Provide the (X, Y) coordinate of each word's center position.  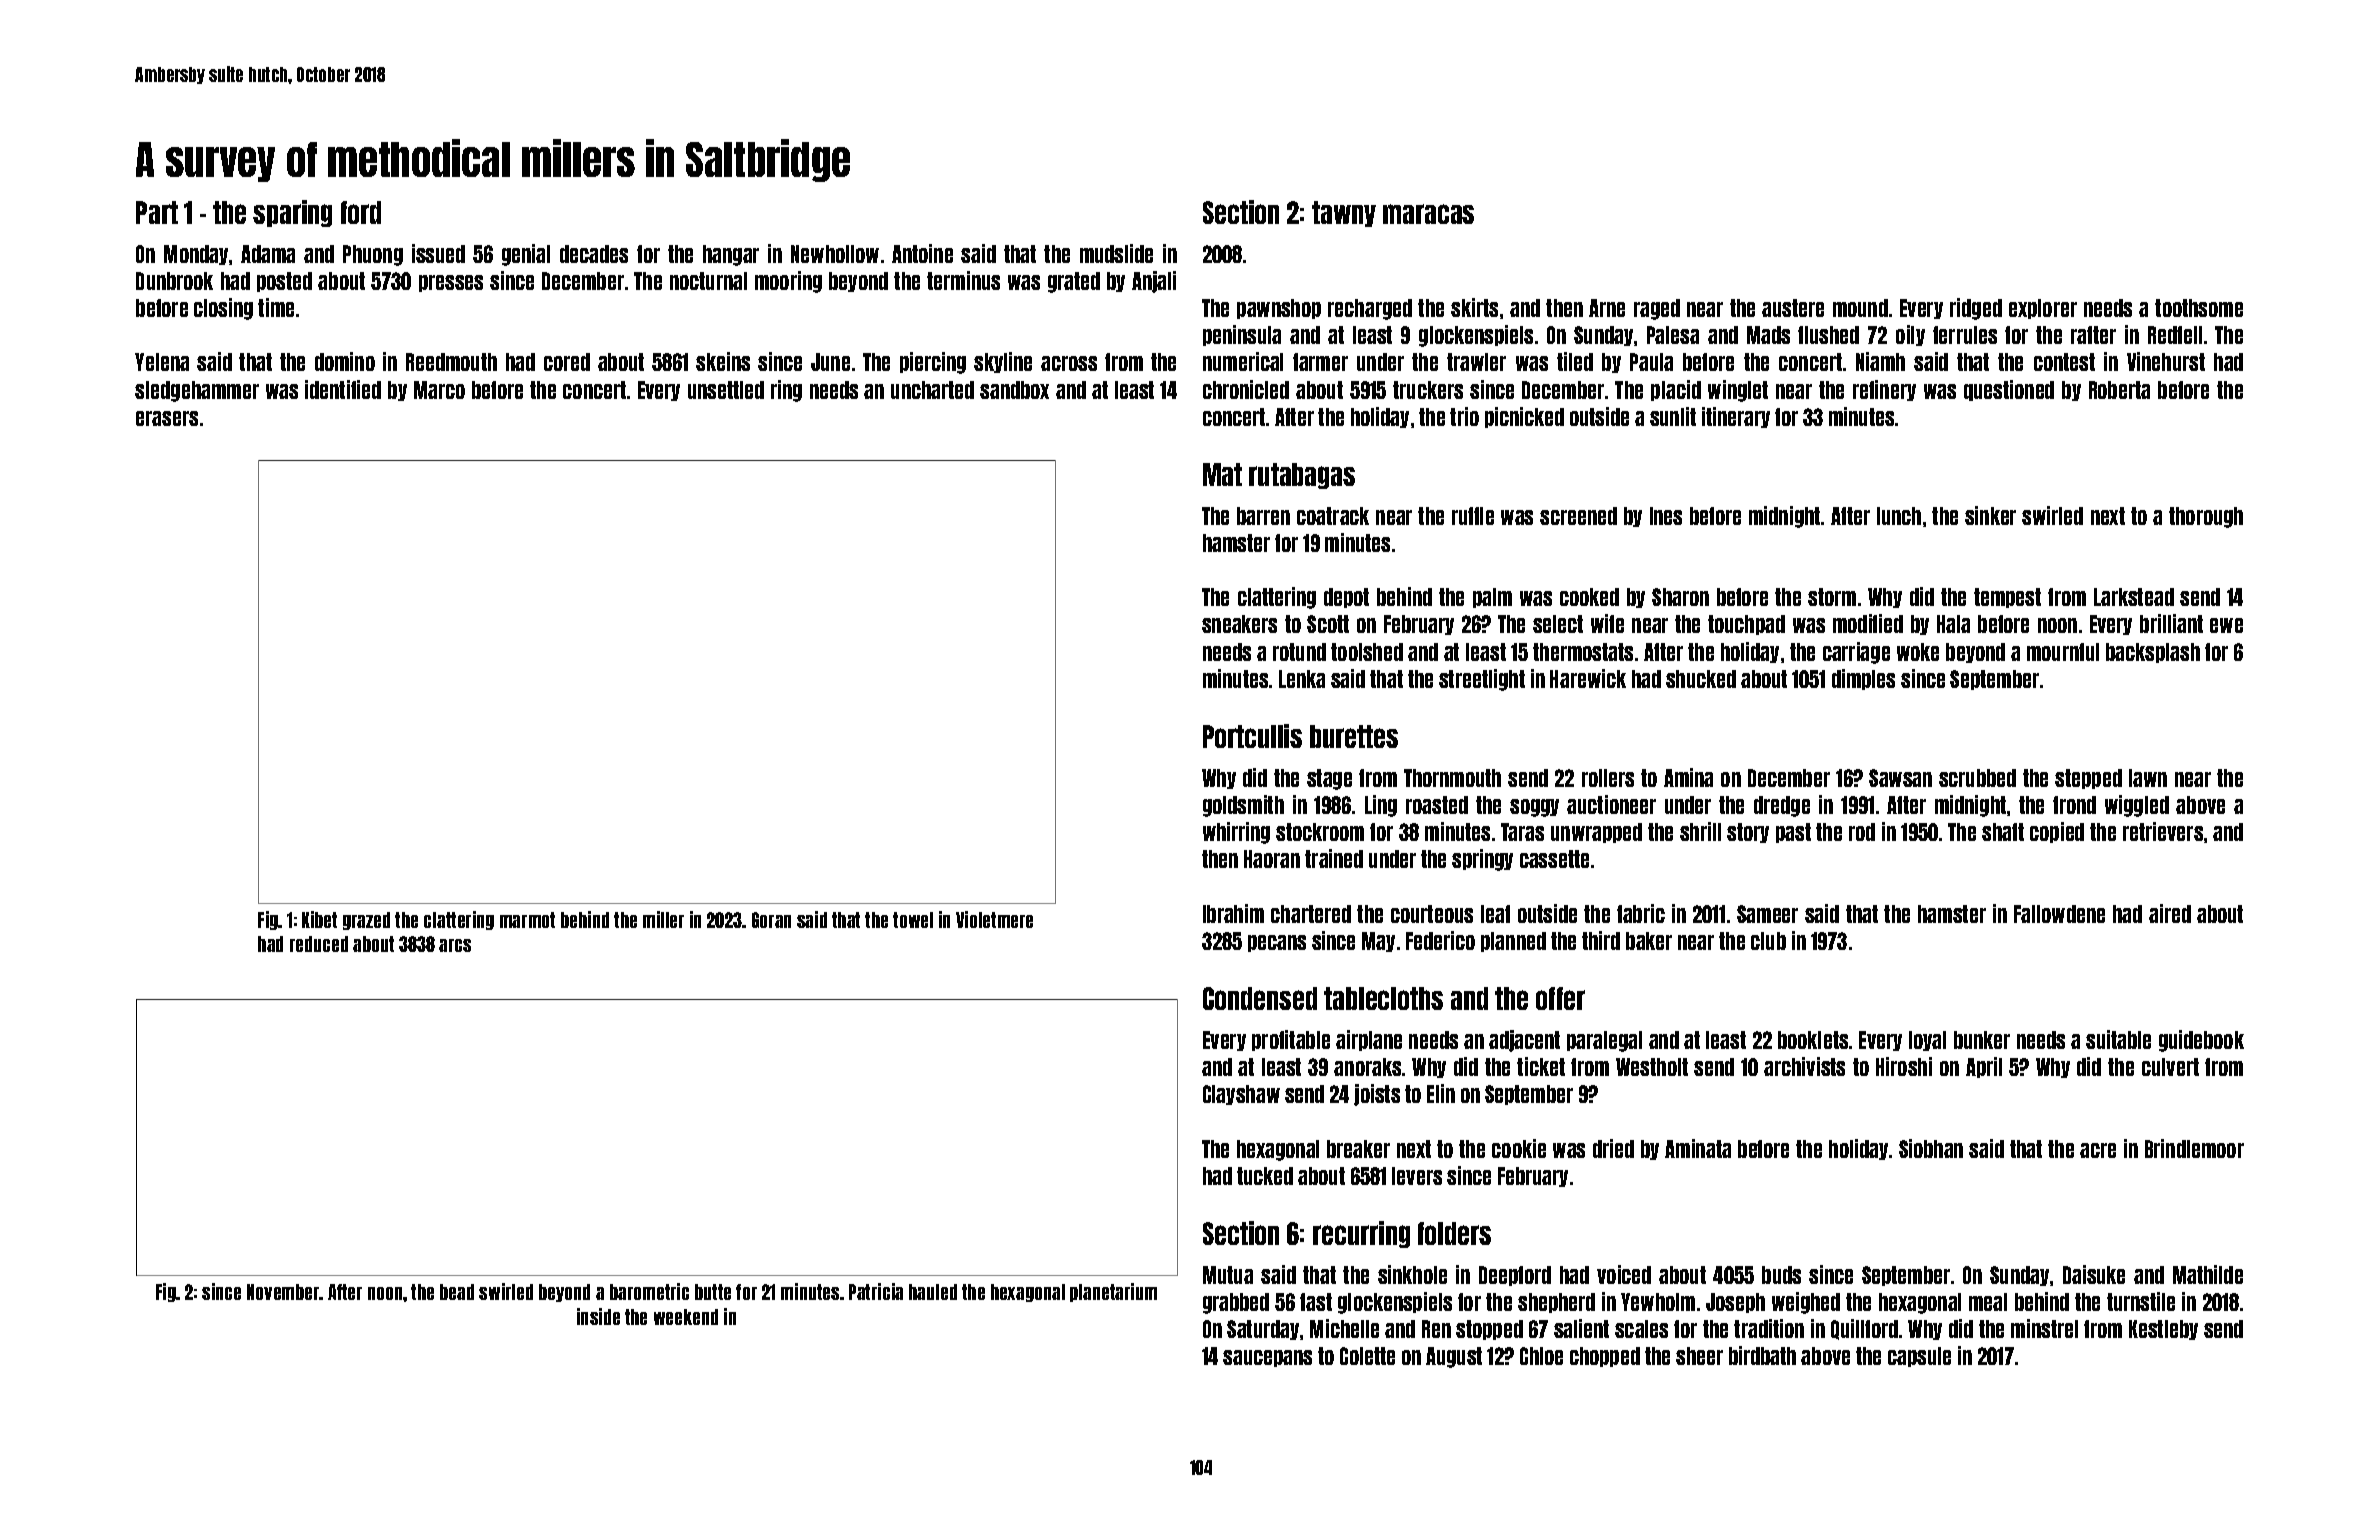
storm (1832, 597)
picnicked (1524, 417)
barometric (649, 1291)
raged (1657, 309)
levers (1417, 1176)
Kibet (319, 919)
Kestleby (2163, 1330)
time (276, 307)
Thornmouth (1452, 778)
